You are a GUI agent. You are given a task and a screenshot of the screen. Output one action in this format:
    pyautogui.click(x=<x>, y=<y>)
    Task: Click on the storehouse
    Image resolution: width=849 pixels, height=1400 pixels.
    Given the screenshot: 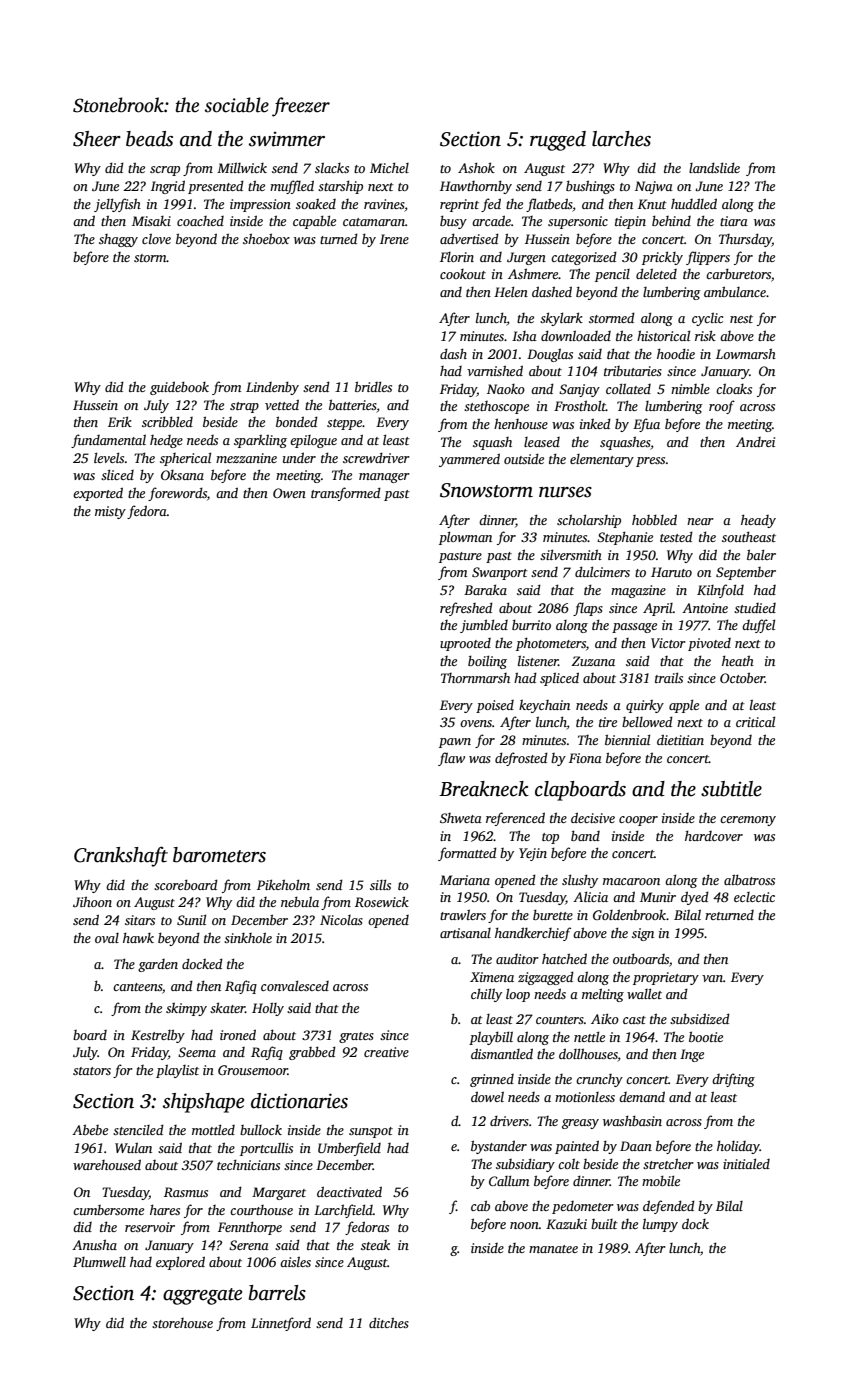 What is the action you would take?
    pyautogui.click(x=182, y=1323)
